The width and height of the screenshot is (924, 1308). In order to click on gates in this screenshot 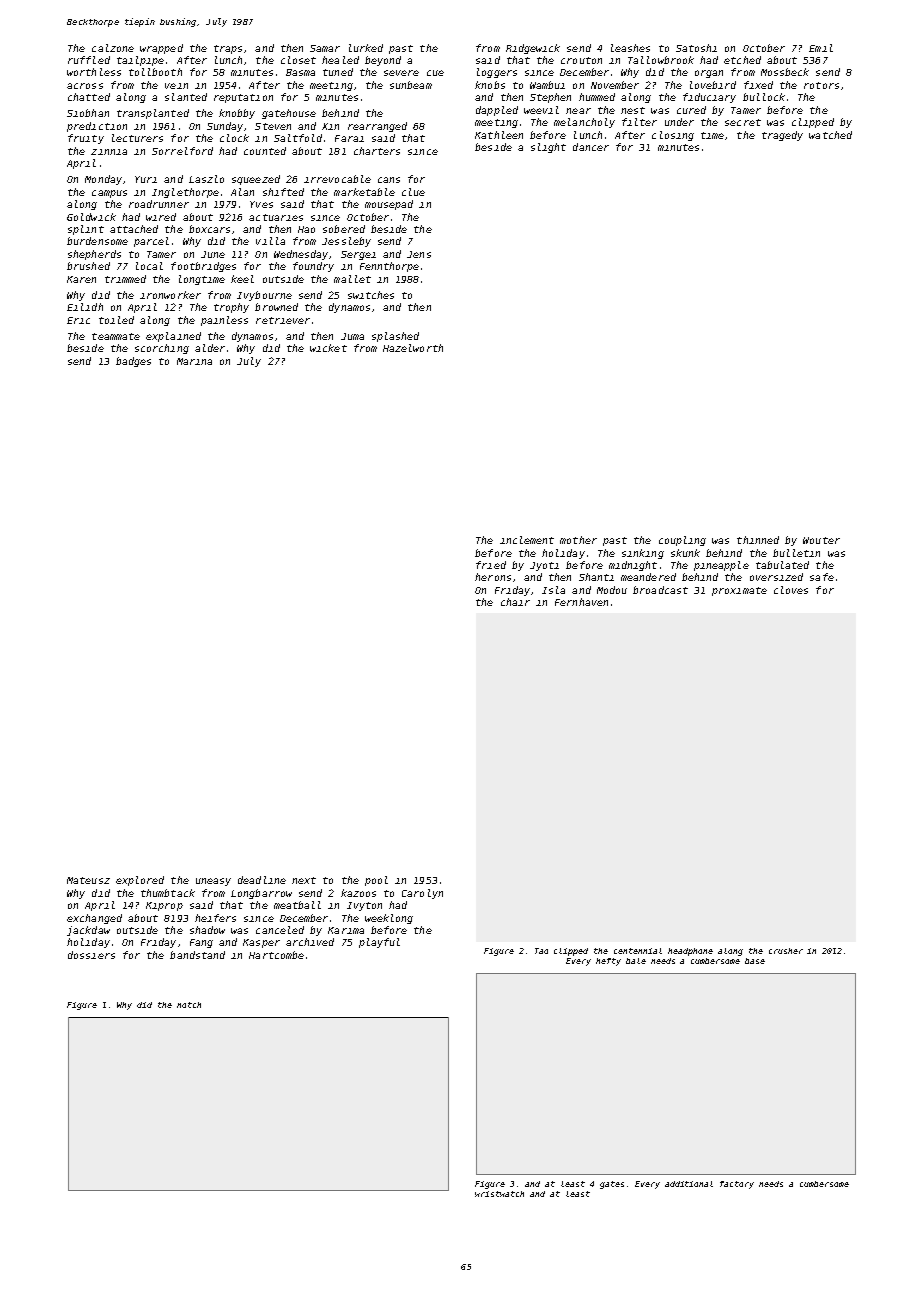, I will do `click(612, 1185)`.
